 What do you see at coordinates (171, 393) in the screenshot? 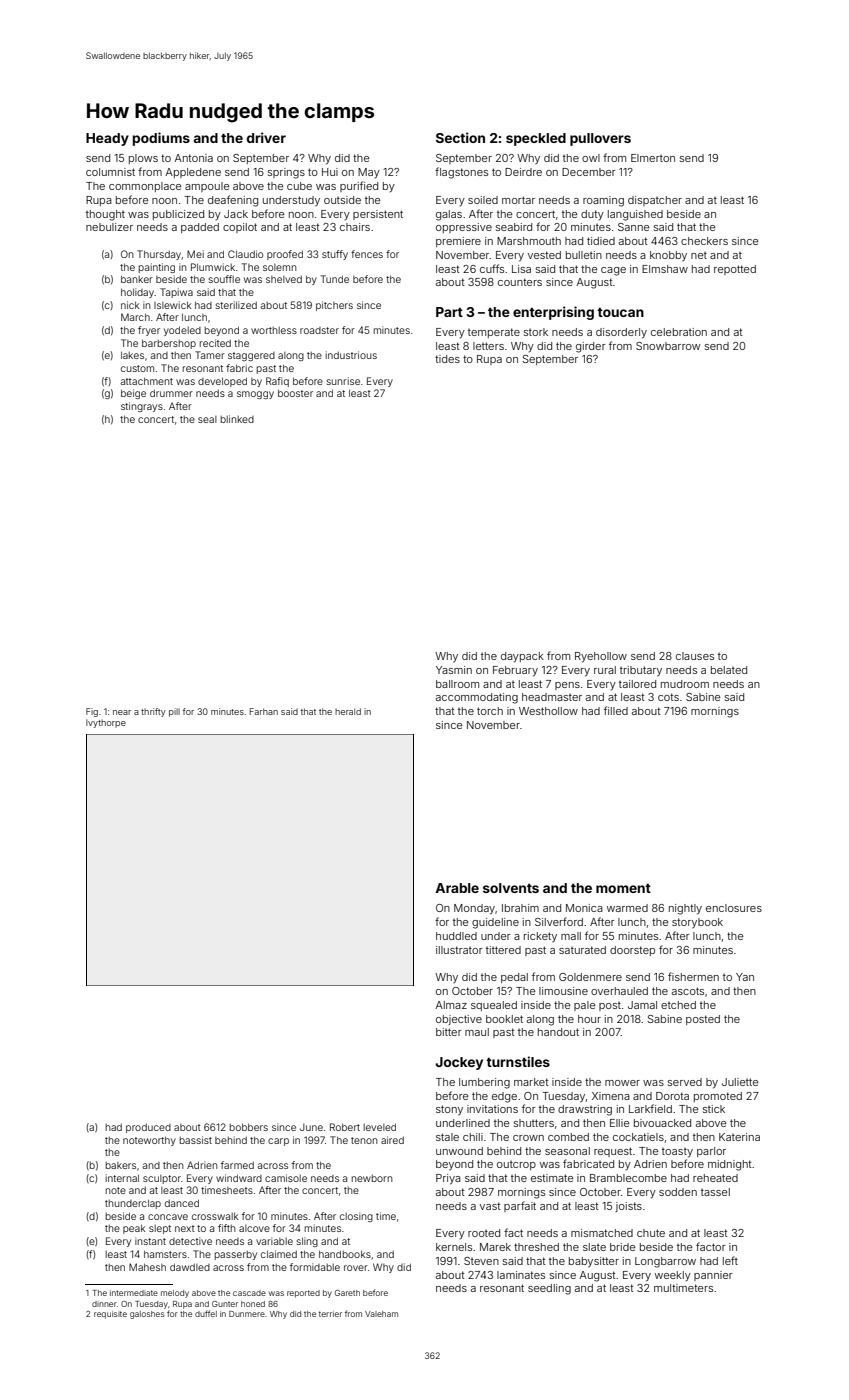
I see `drummer` at bounding box center [171, 393].
